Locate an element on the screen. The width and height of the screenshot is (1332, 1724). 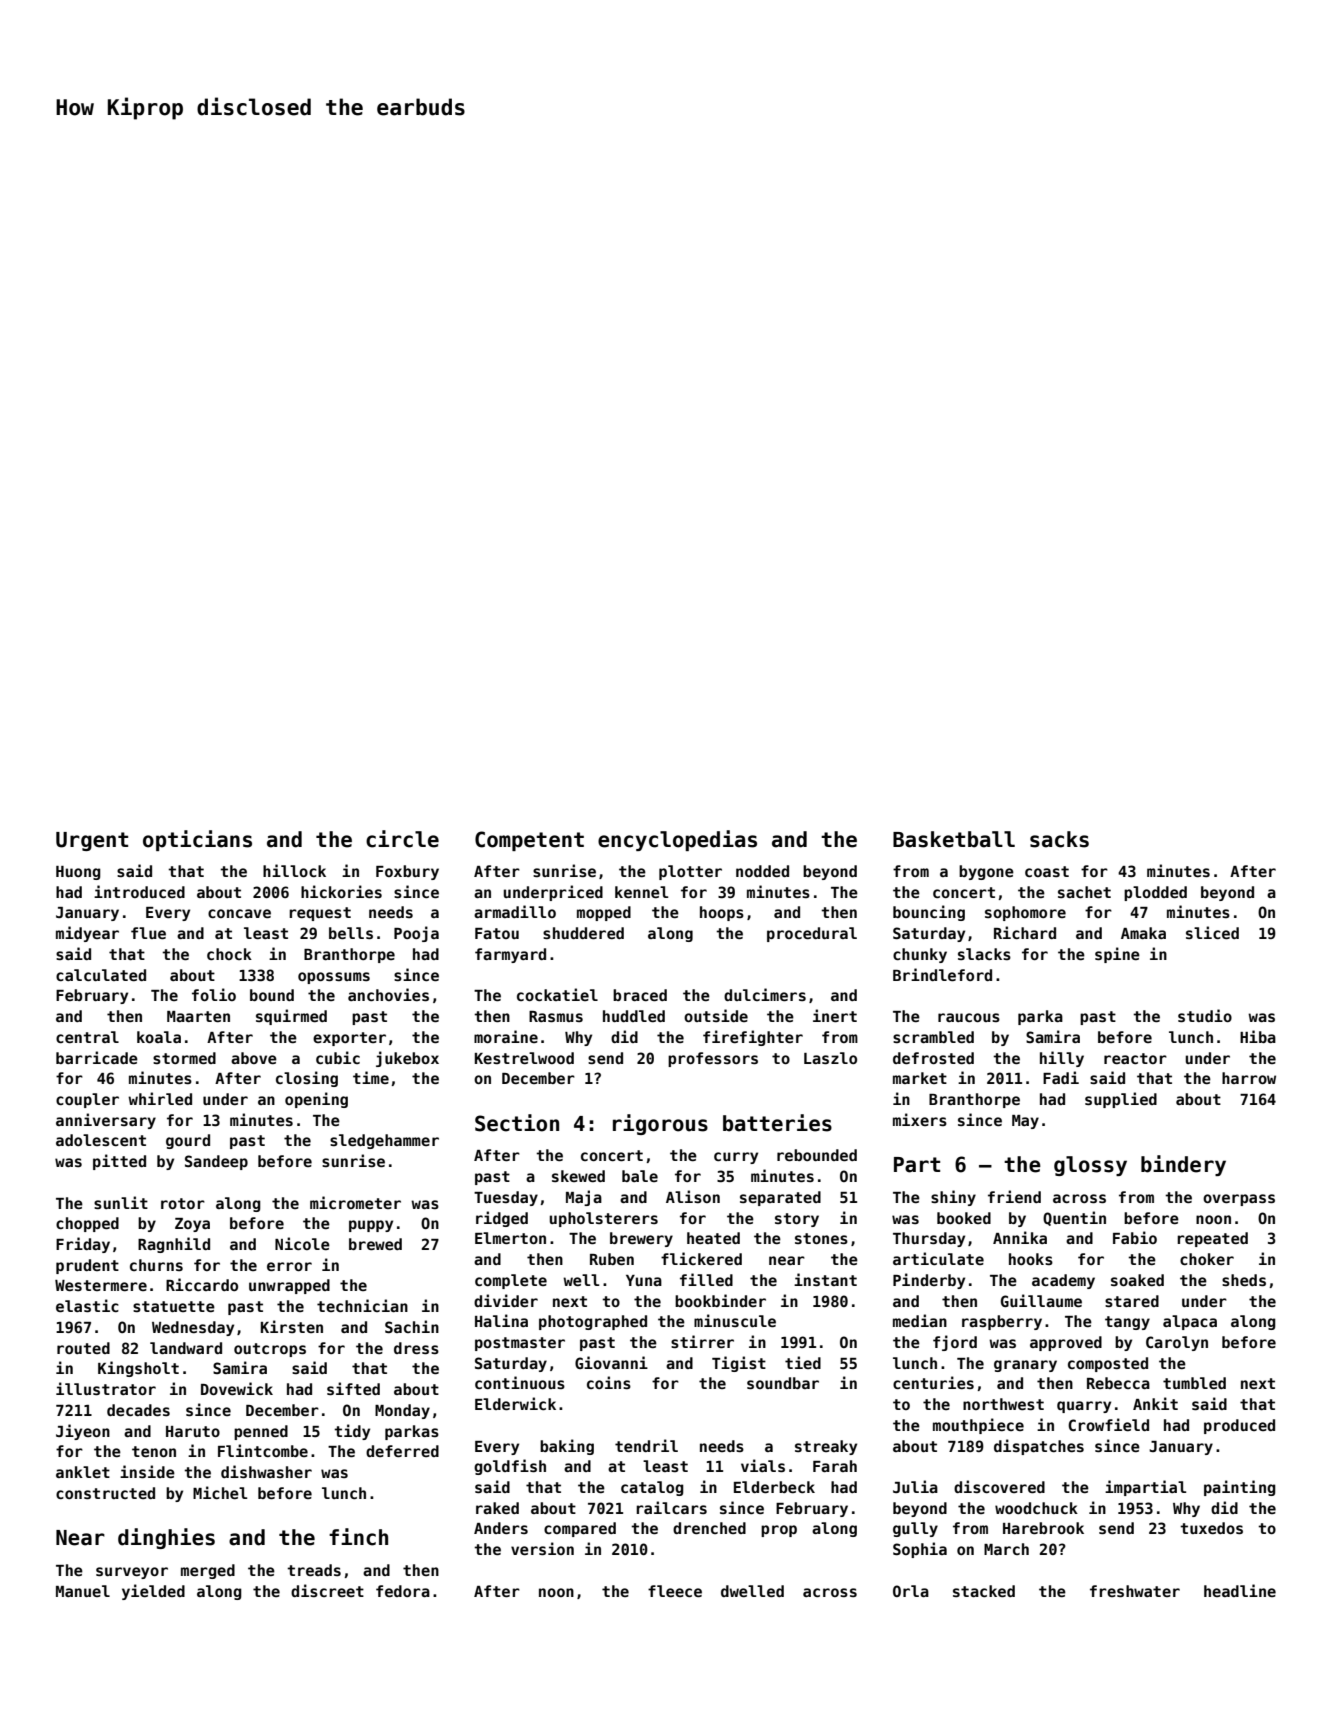
approved is located at coordinates (1066, 1343).
